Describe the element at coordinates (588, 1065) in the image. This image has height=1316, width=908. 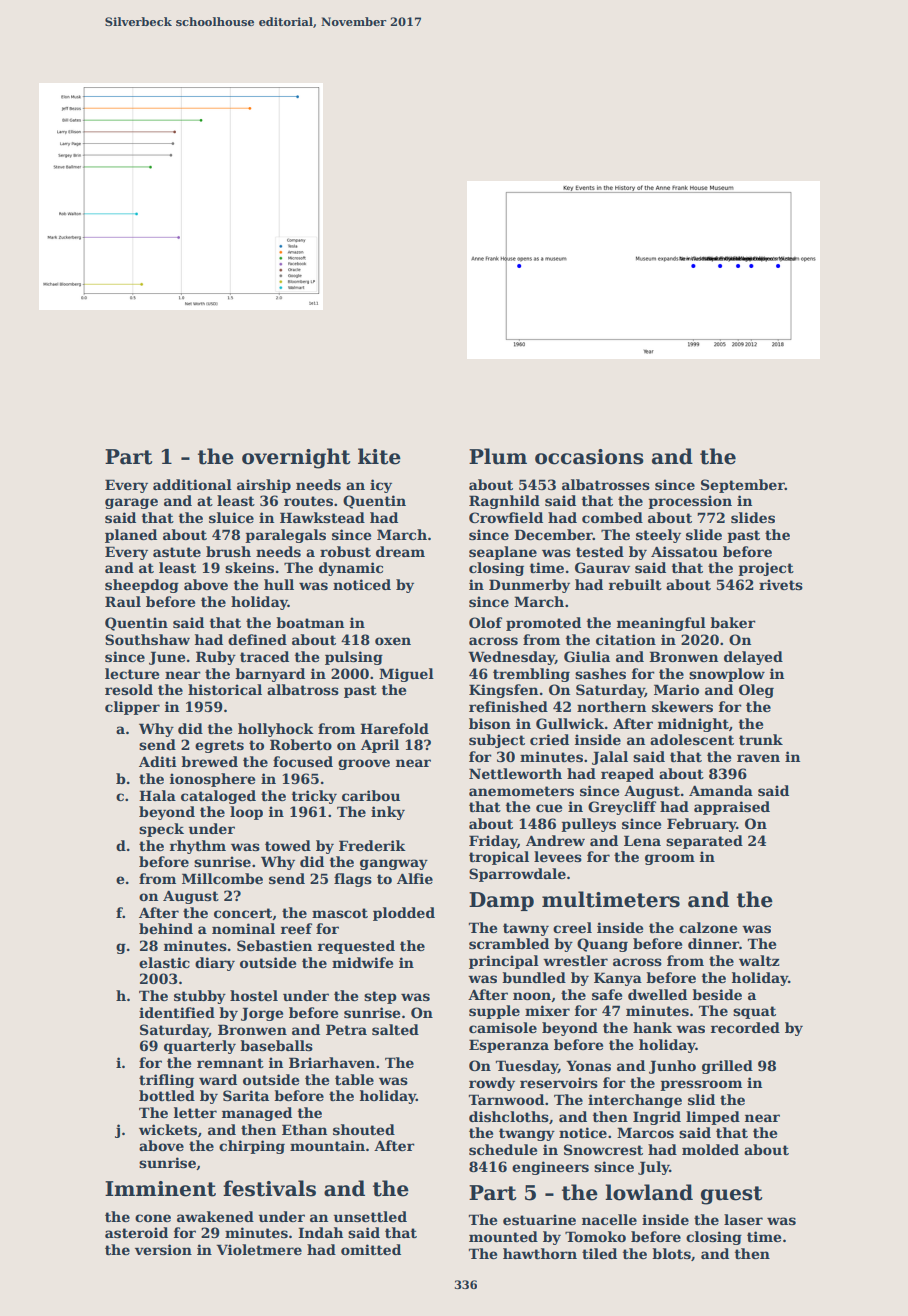
I see `Yonas` at that location.
